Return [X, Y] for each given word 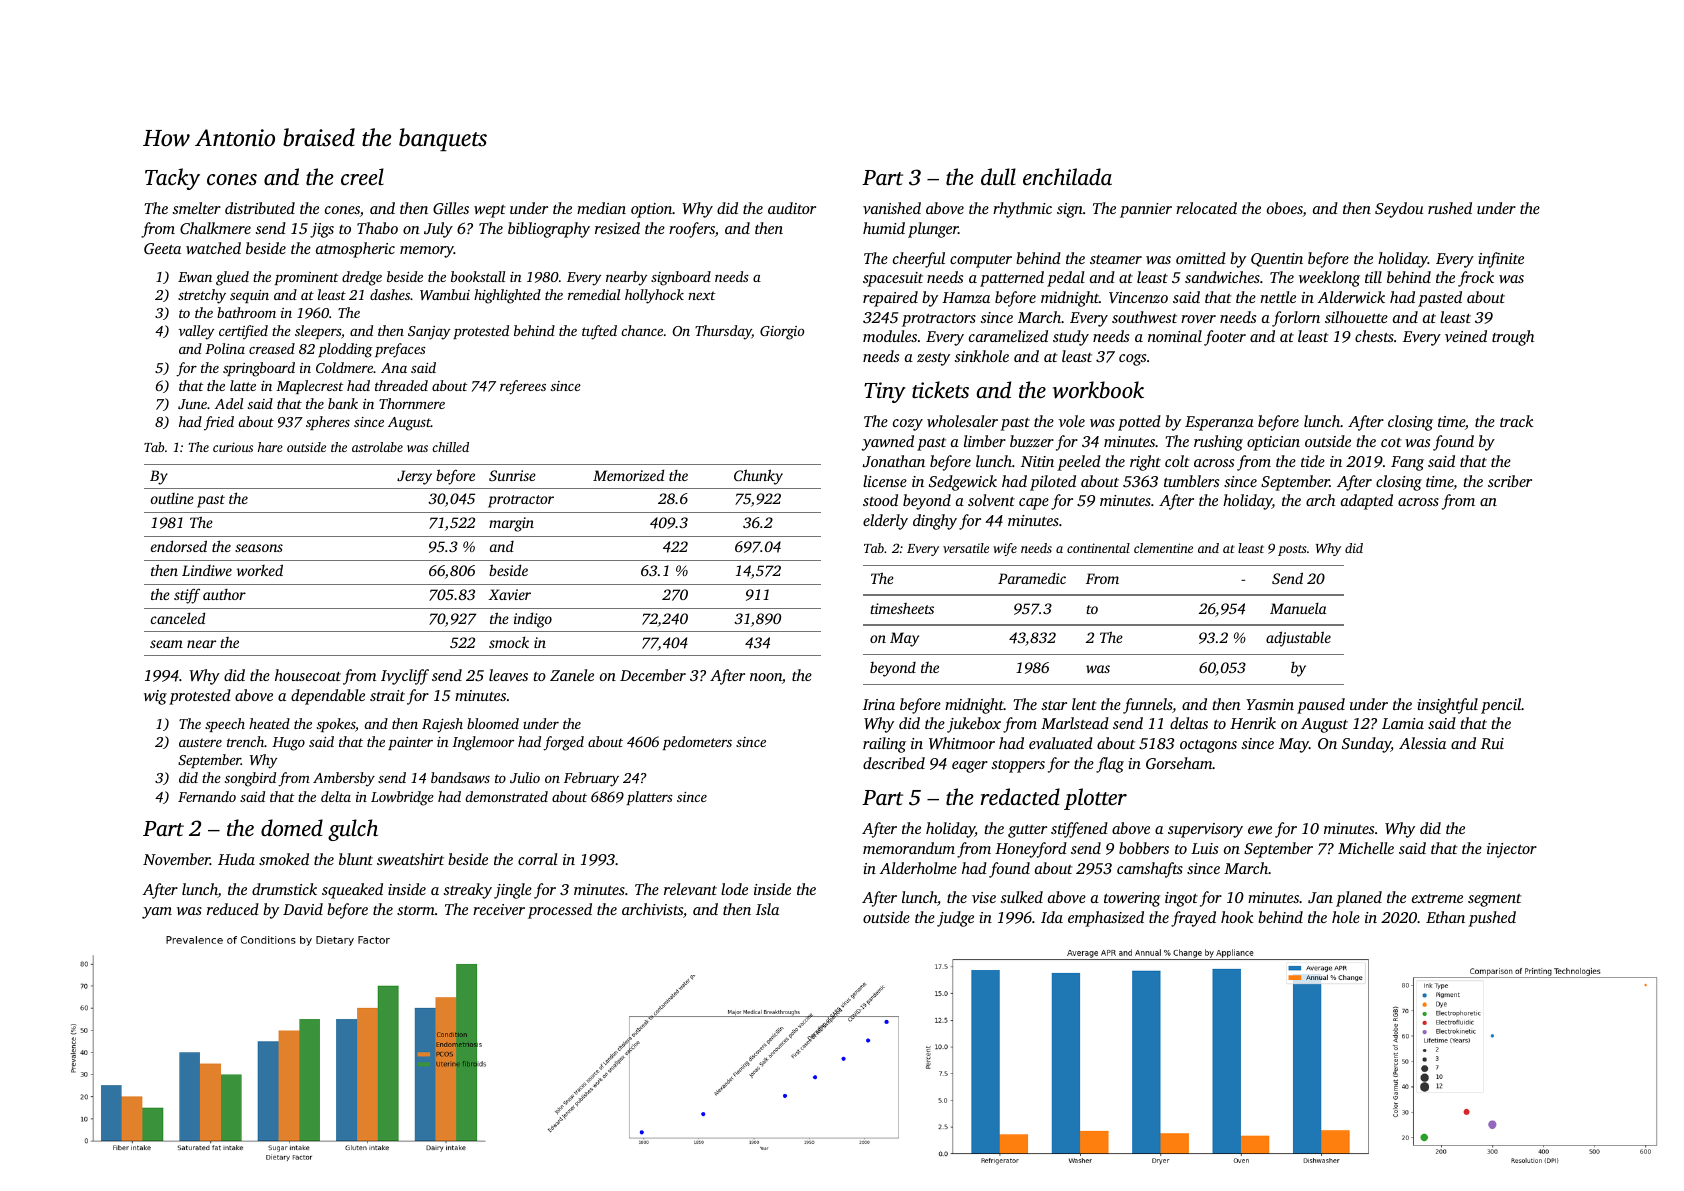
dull [998, 176]
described [894, 763]
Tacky [172, 179]
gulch [353, 830]
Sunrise [512, 475]
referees [523, 387]
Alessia [1422, 743]
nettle [1278, 297]
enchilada [1067, 176]
